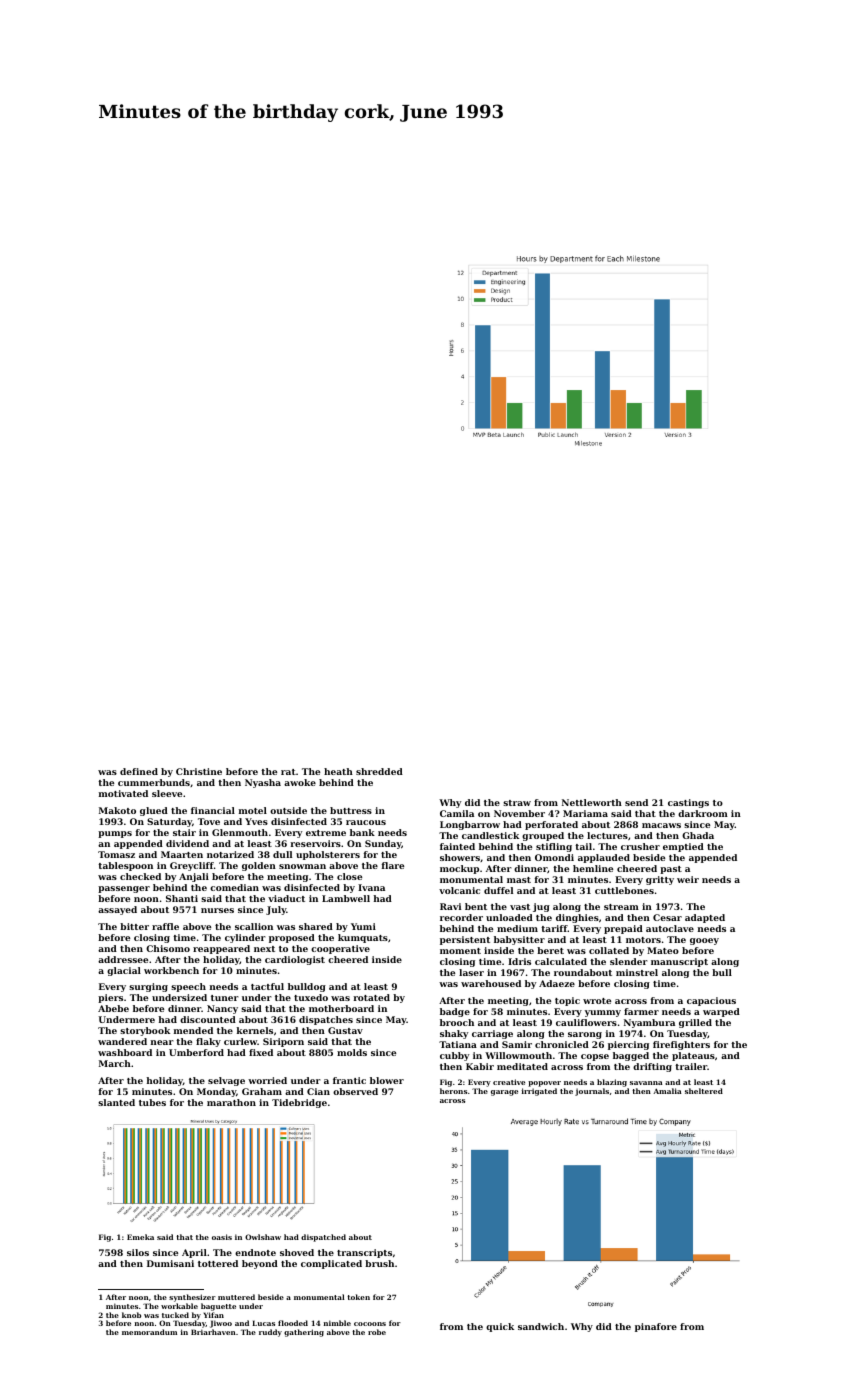 Image resolution: width=849 pixels, height=1400 pixels. Describe the element at coordinates (593, 868) in the screenshot. I see `hemline` at that location.
